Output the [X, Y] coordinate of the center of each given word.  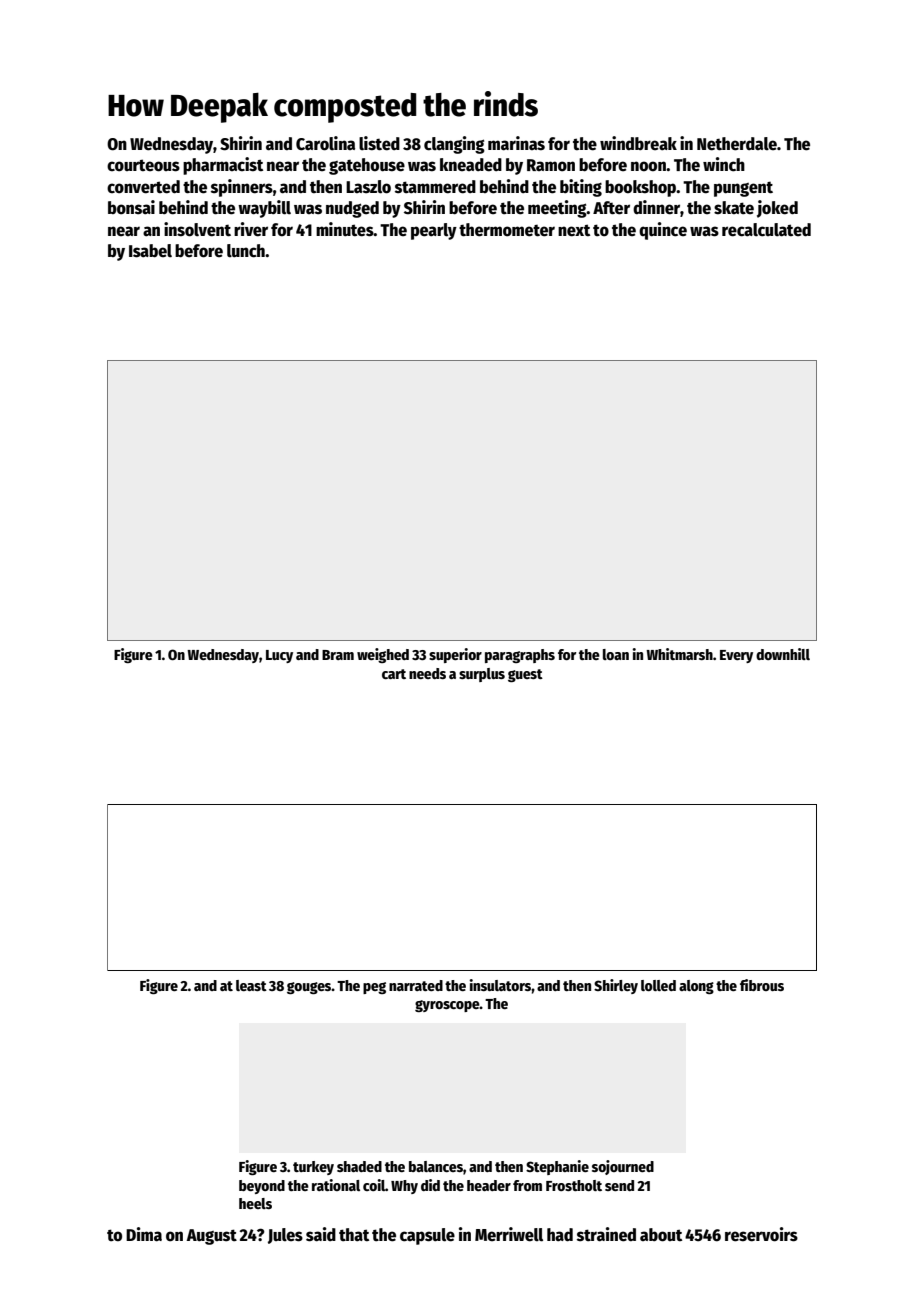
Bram [338, 655]
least [251, 985]
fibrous [762, 985]
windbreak [638, 143]
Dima [144, 1234]
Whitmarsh [679, 654]
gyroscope [447, 1006]
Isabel [150, 251]
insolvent [197, 229]
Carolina [325, 143]
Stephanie [557, 1167]
